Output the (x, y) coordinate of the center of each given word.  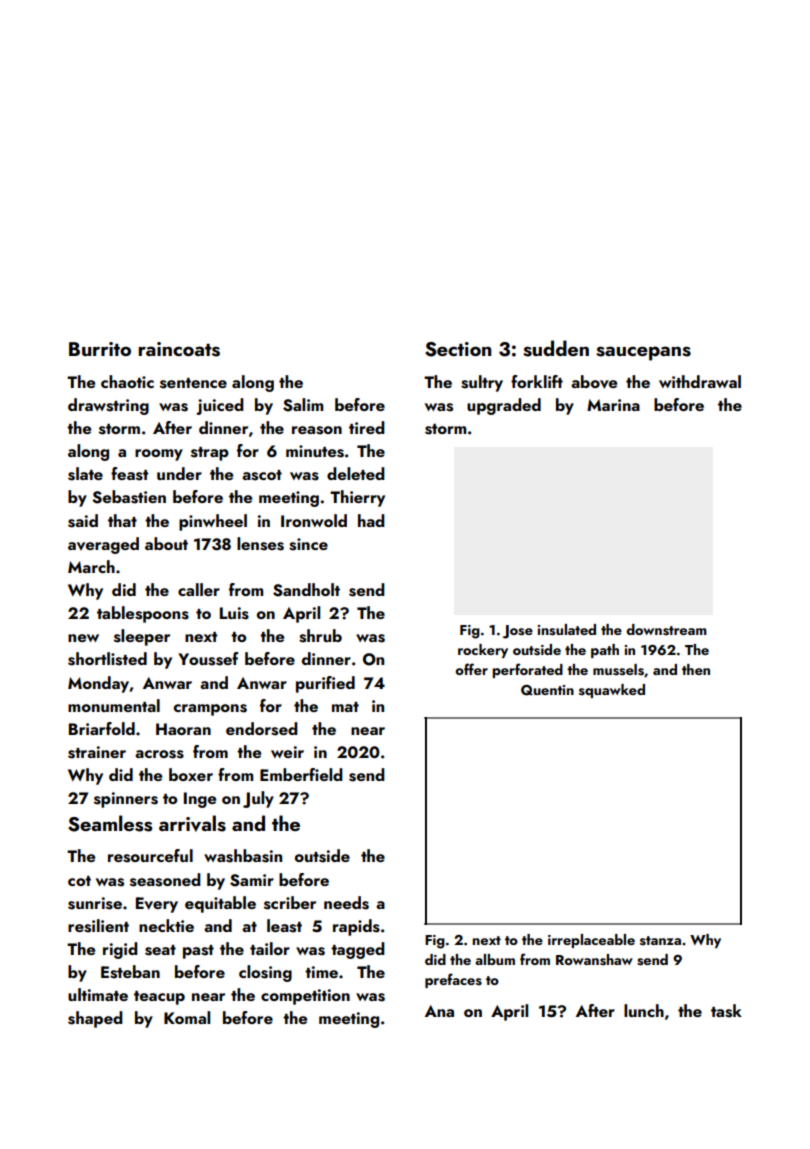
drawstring (108, 406)
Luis (234, 613)
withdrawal (700, 381)
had (371, 520)
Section (458, 349)
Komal (187, 1017)
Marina (613, 405)
